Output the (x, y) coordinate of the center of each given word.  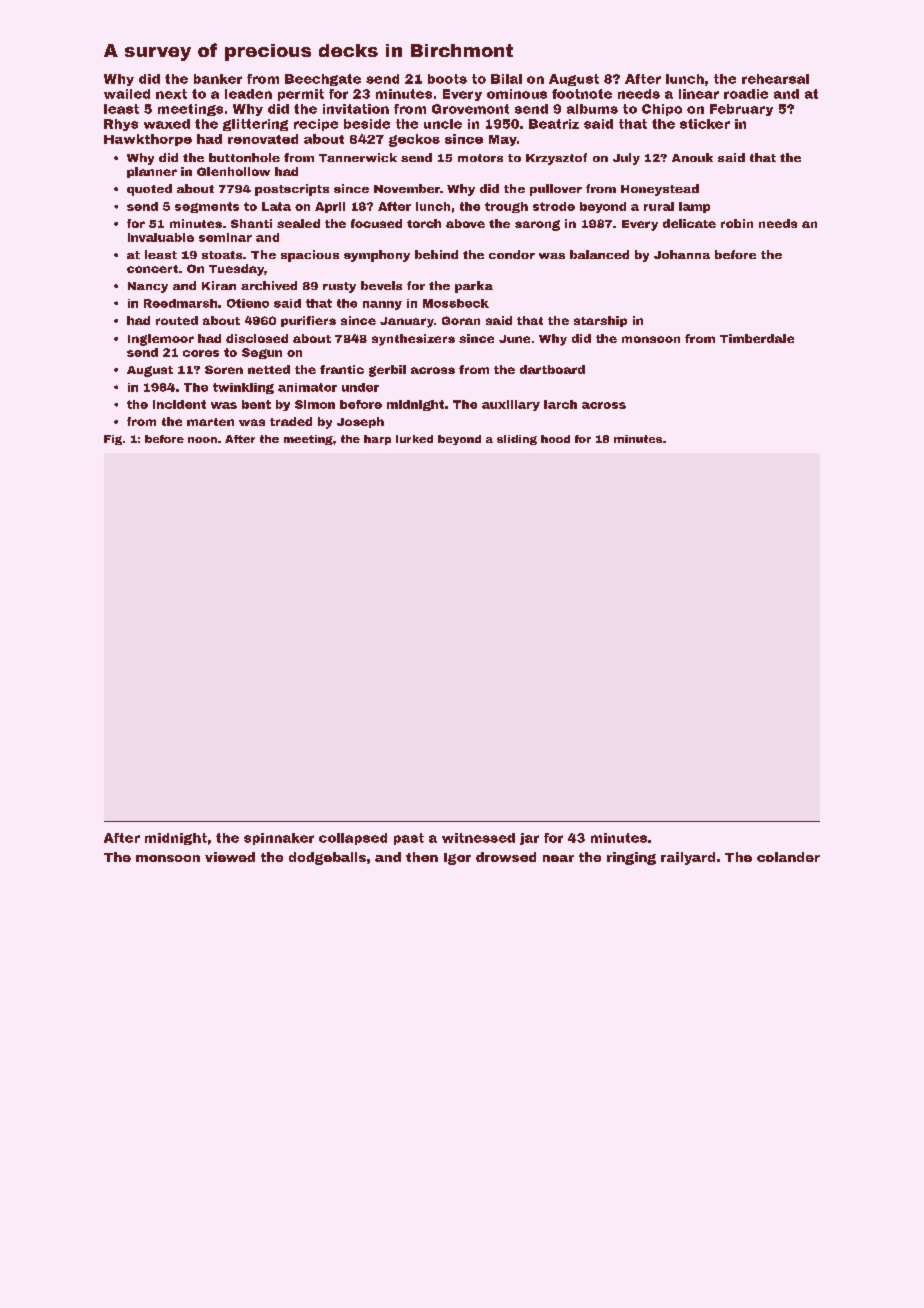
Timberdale (757, 338)
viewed (230, 857)
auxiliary (511, 405)
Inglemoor (161, 340)
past (409, 839)
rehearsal (775, 79)
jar (529, 839)
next (171, 94)
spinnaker (279, 839)
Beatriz (554, 124)
